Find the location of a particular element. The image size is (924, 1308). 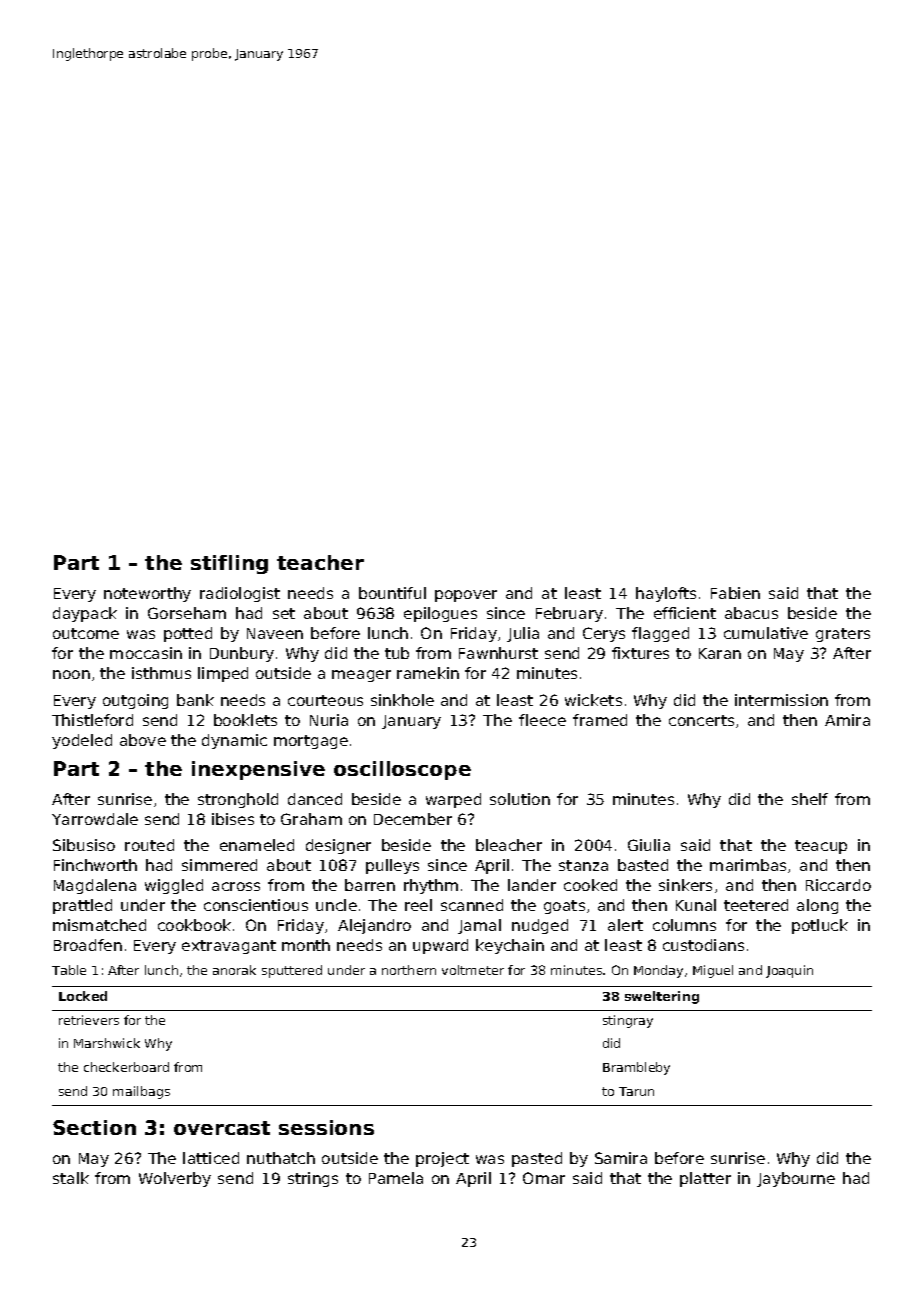

tub is located at coordinates (397, 653).
